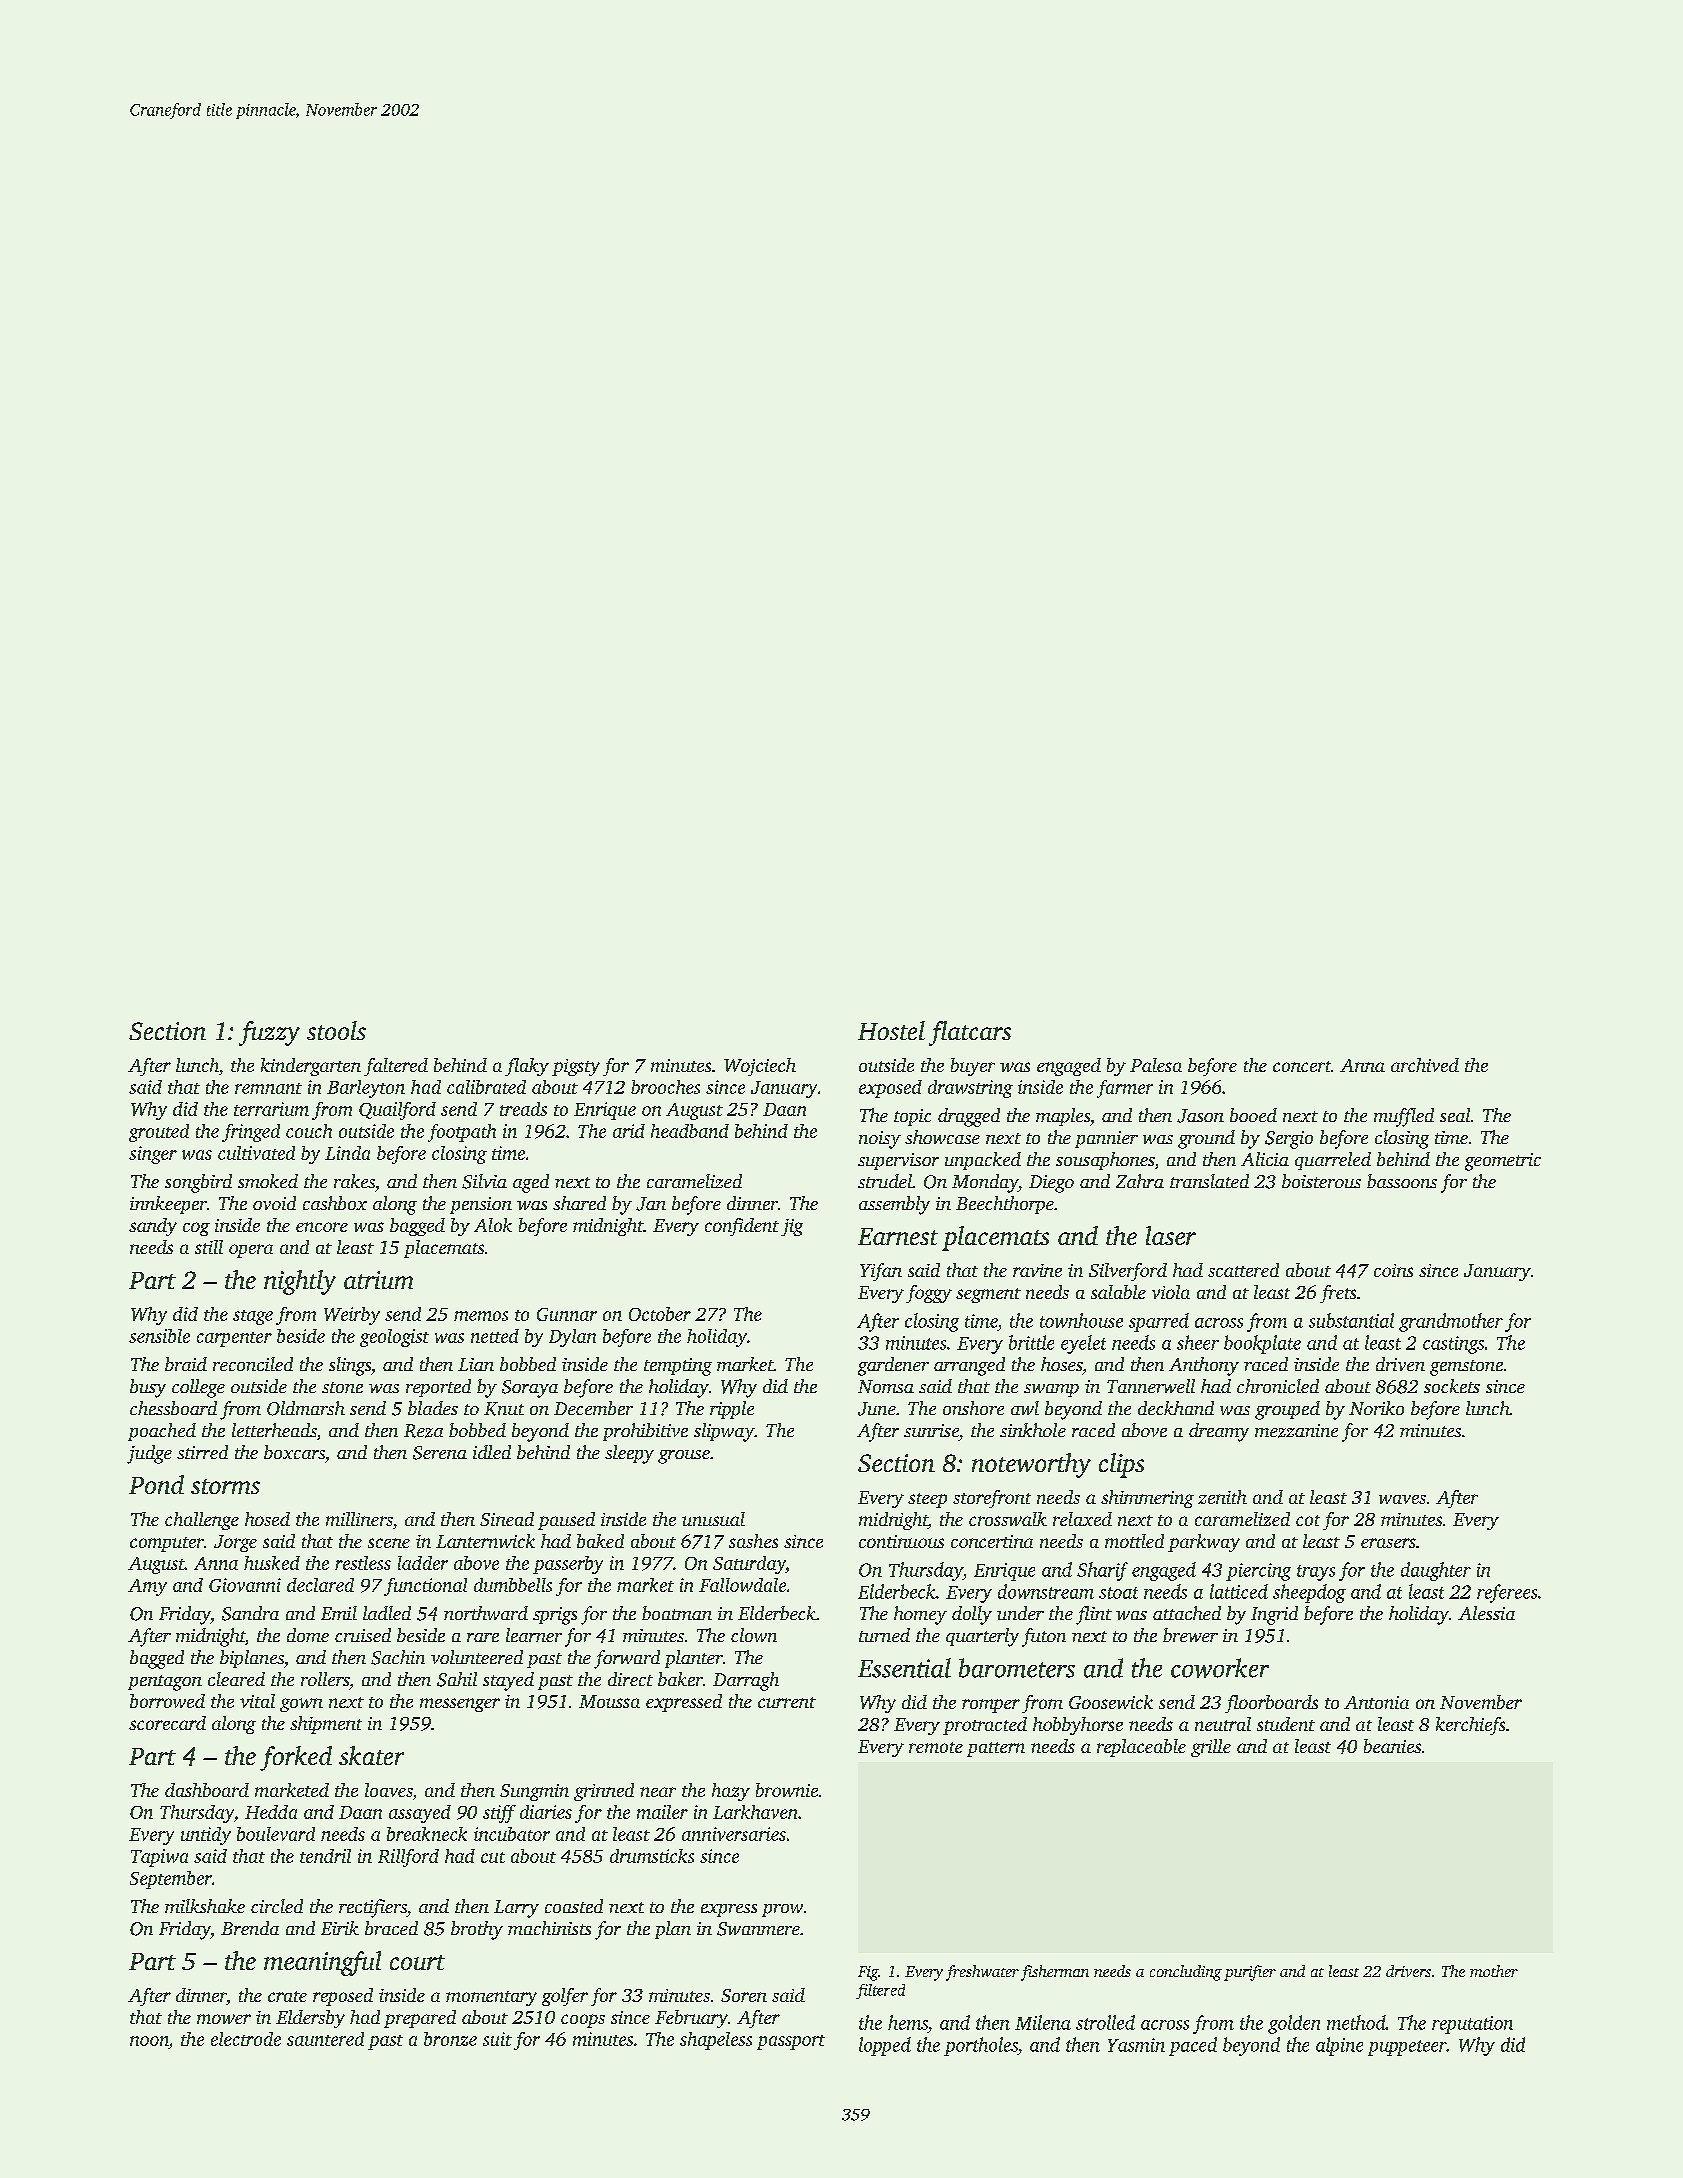 The width and height of the document is (1683, 2178). Describe the element at coordinates (1470, 1726) in the document. I see `kerchiefs` at that location.
